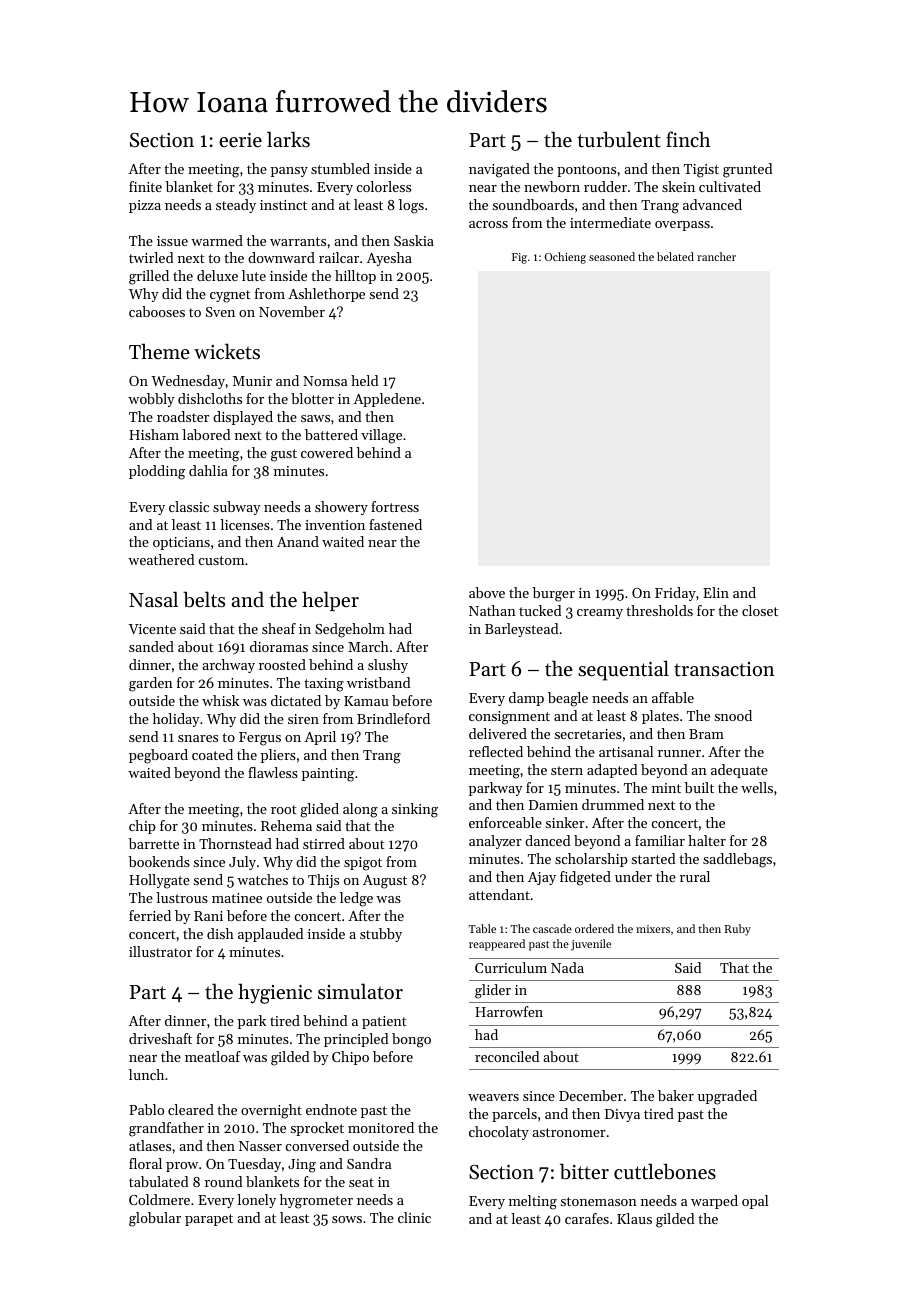 The height and width of the page is (1316, 908). I want to click on Friday, so click(675, 594).
